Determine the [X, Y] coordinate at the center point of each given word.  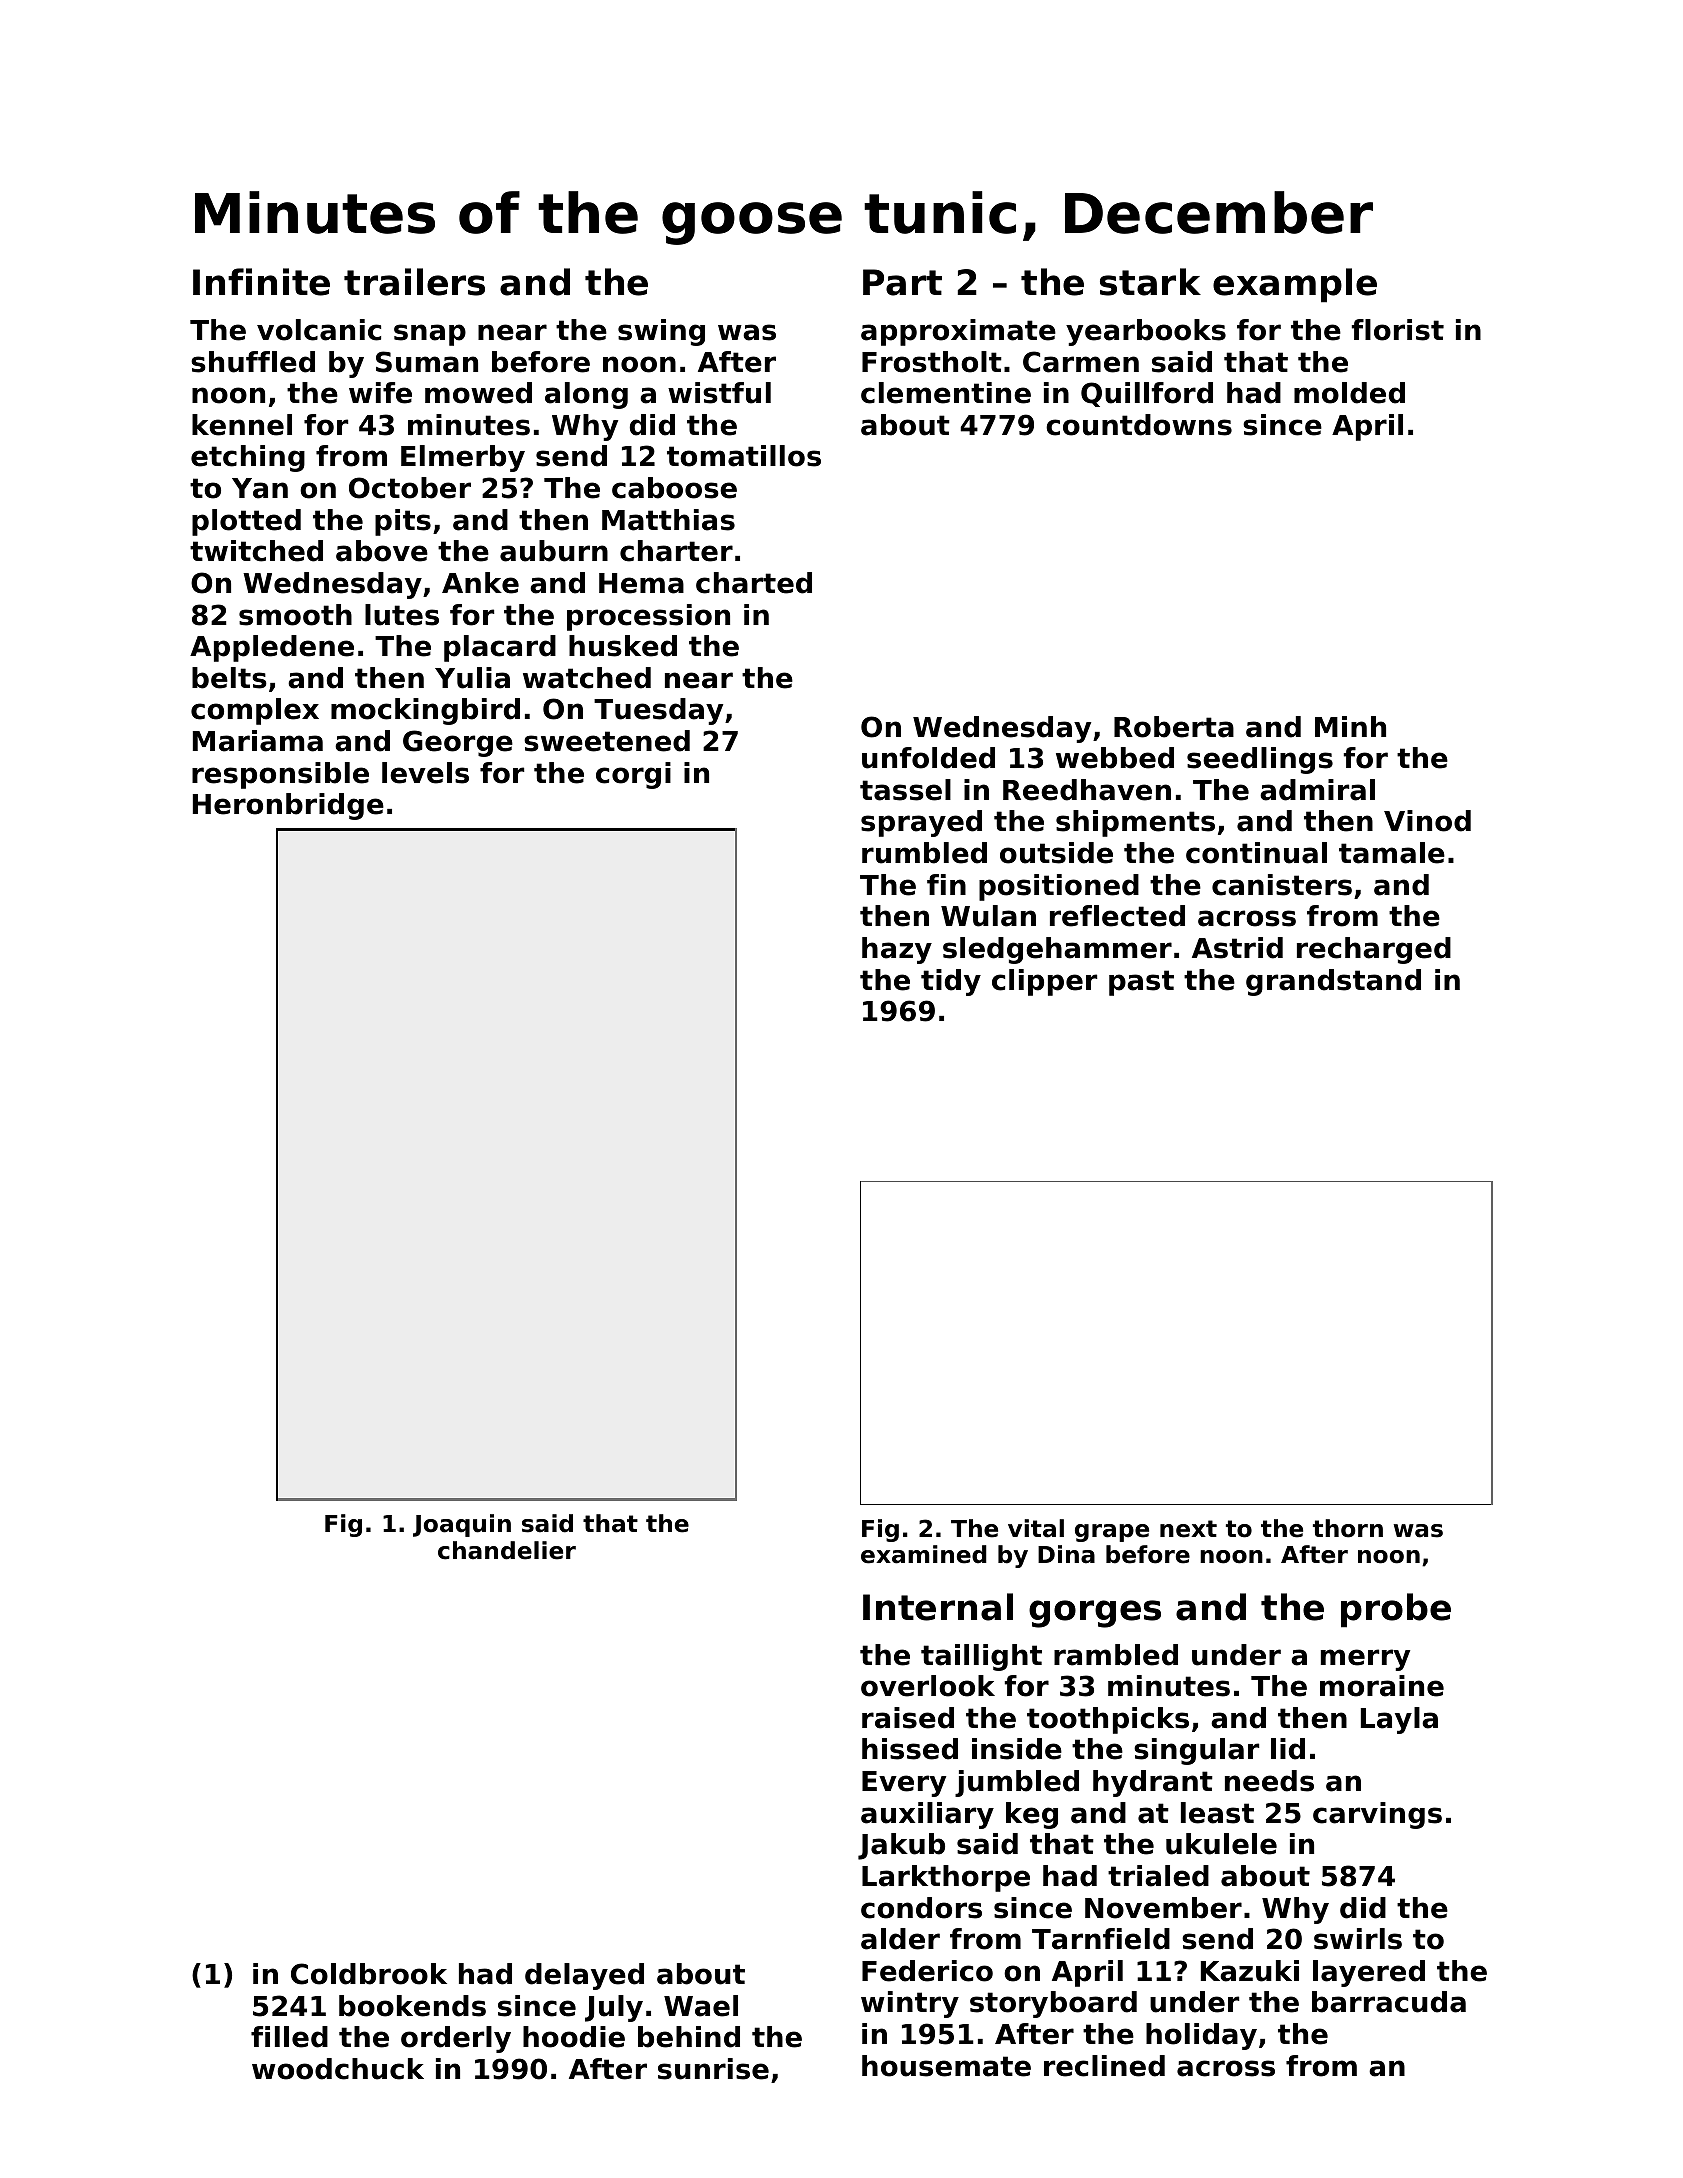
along [586, 395]
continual [1256, 853]
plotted [246, 522]
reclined [1104, 2066]
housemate [946, 2066]
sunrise [713, 2069]
